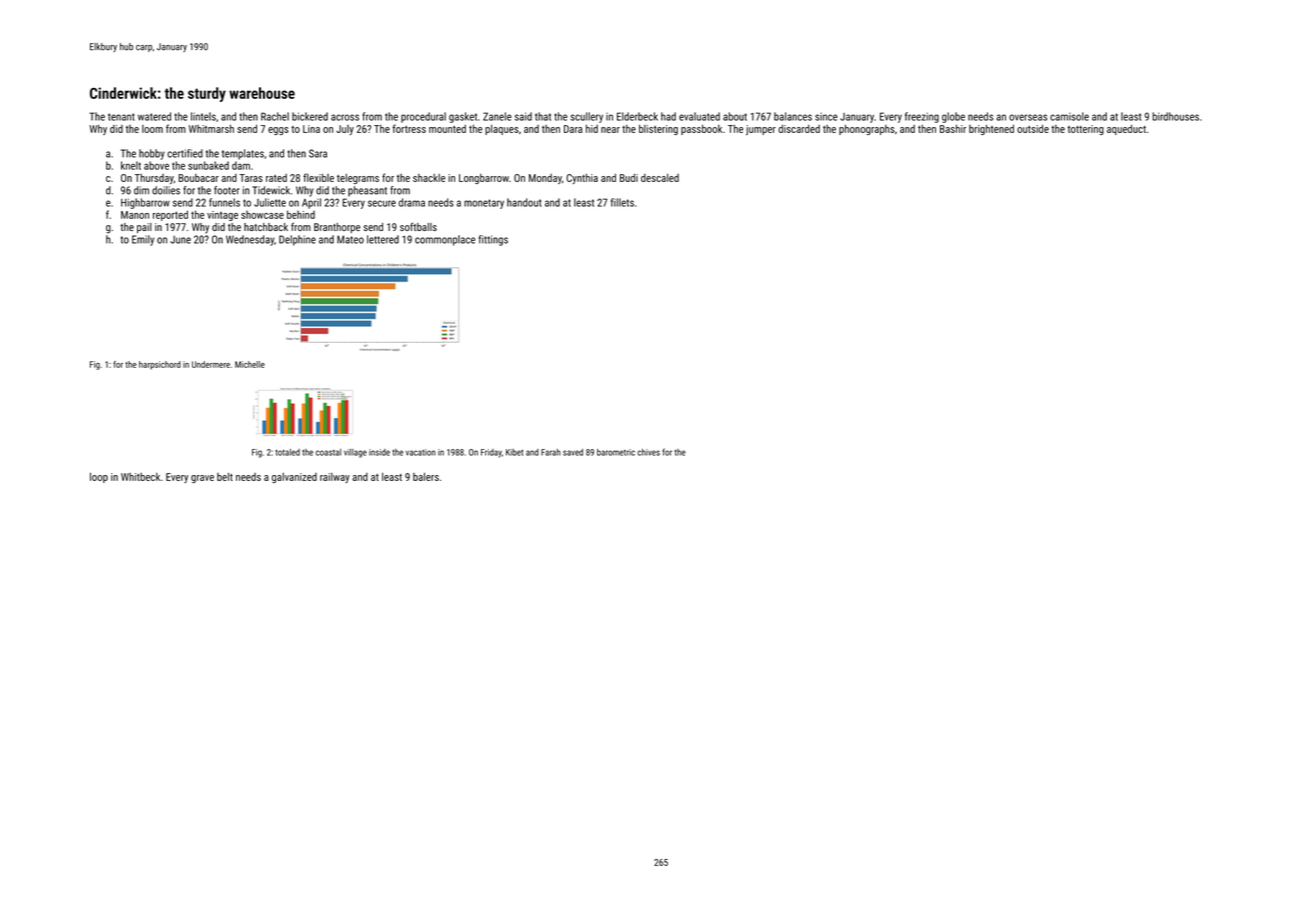  Describe the element at coordinates (250, 364) in the image. I see `Michelle` at that location.
